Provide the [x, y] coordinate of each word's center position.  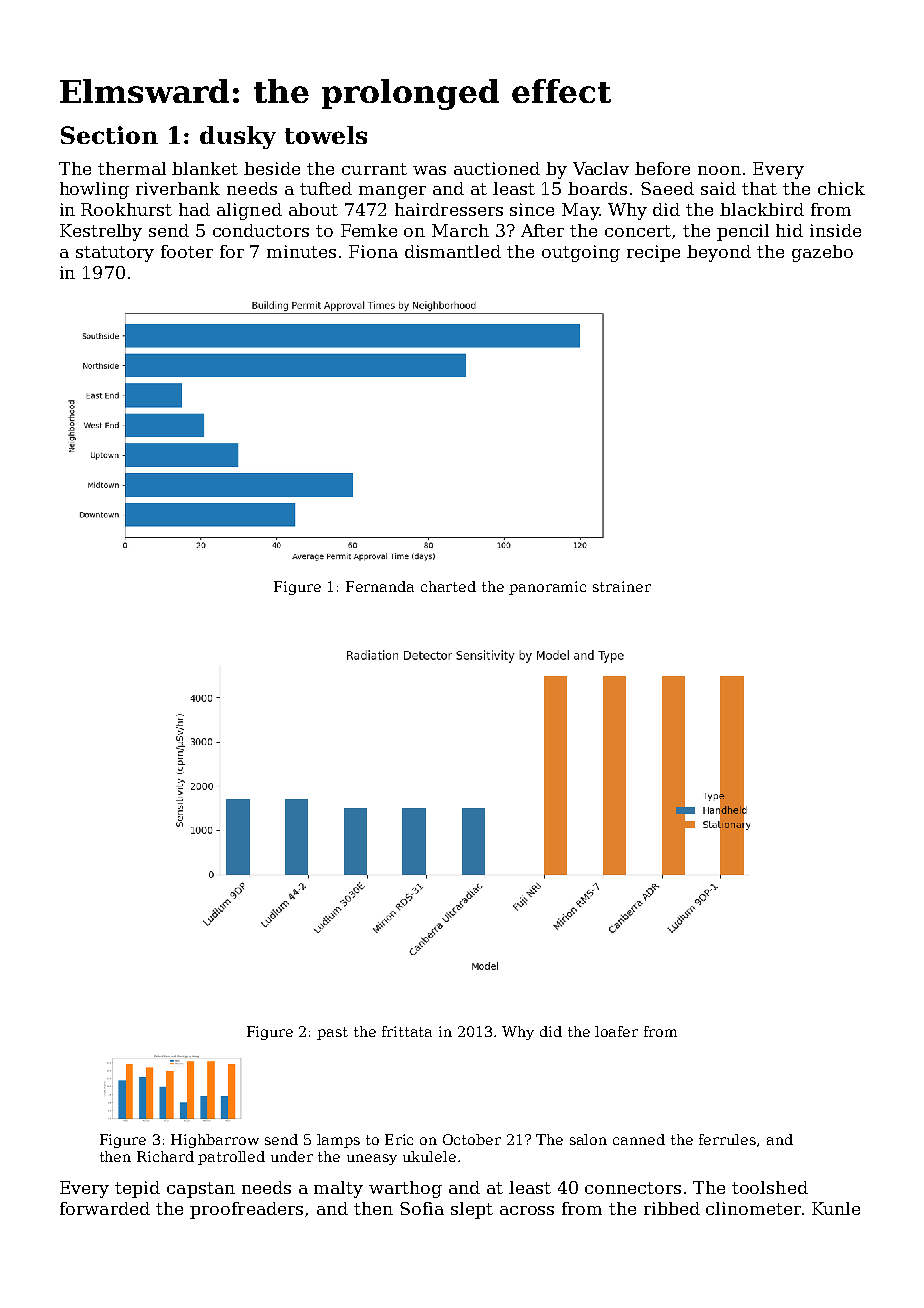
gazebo [822, 253]
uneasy [372, 1159]
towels [326, 135]
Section [109, 135]
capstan [201, 1190]
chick [841, 188]
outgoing [581, 253]
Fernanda [380, 586]
